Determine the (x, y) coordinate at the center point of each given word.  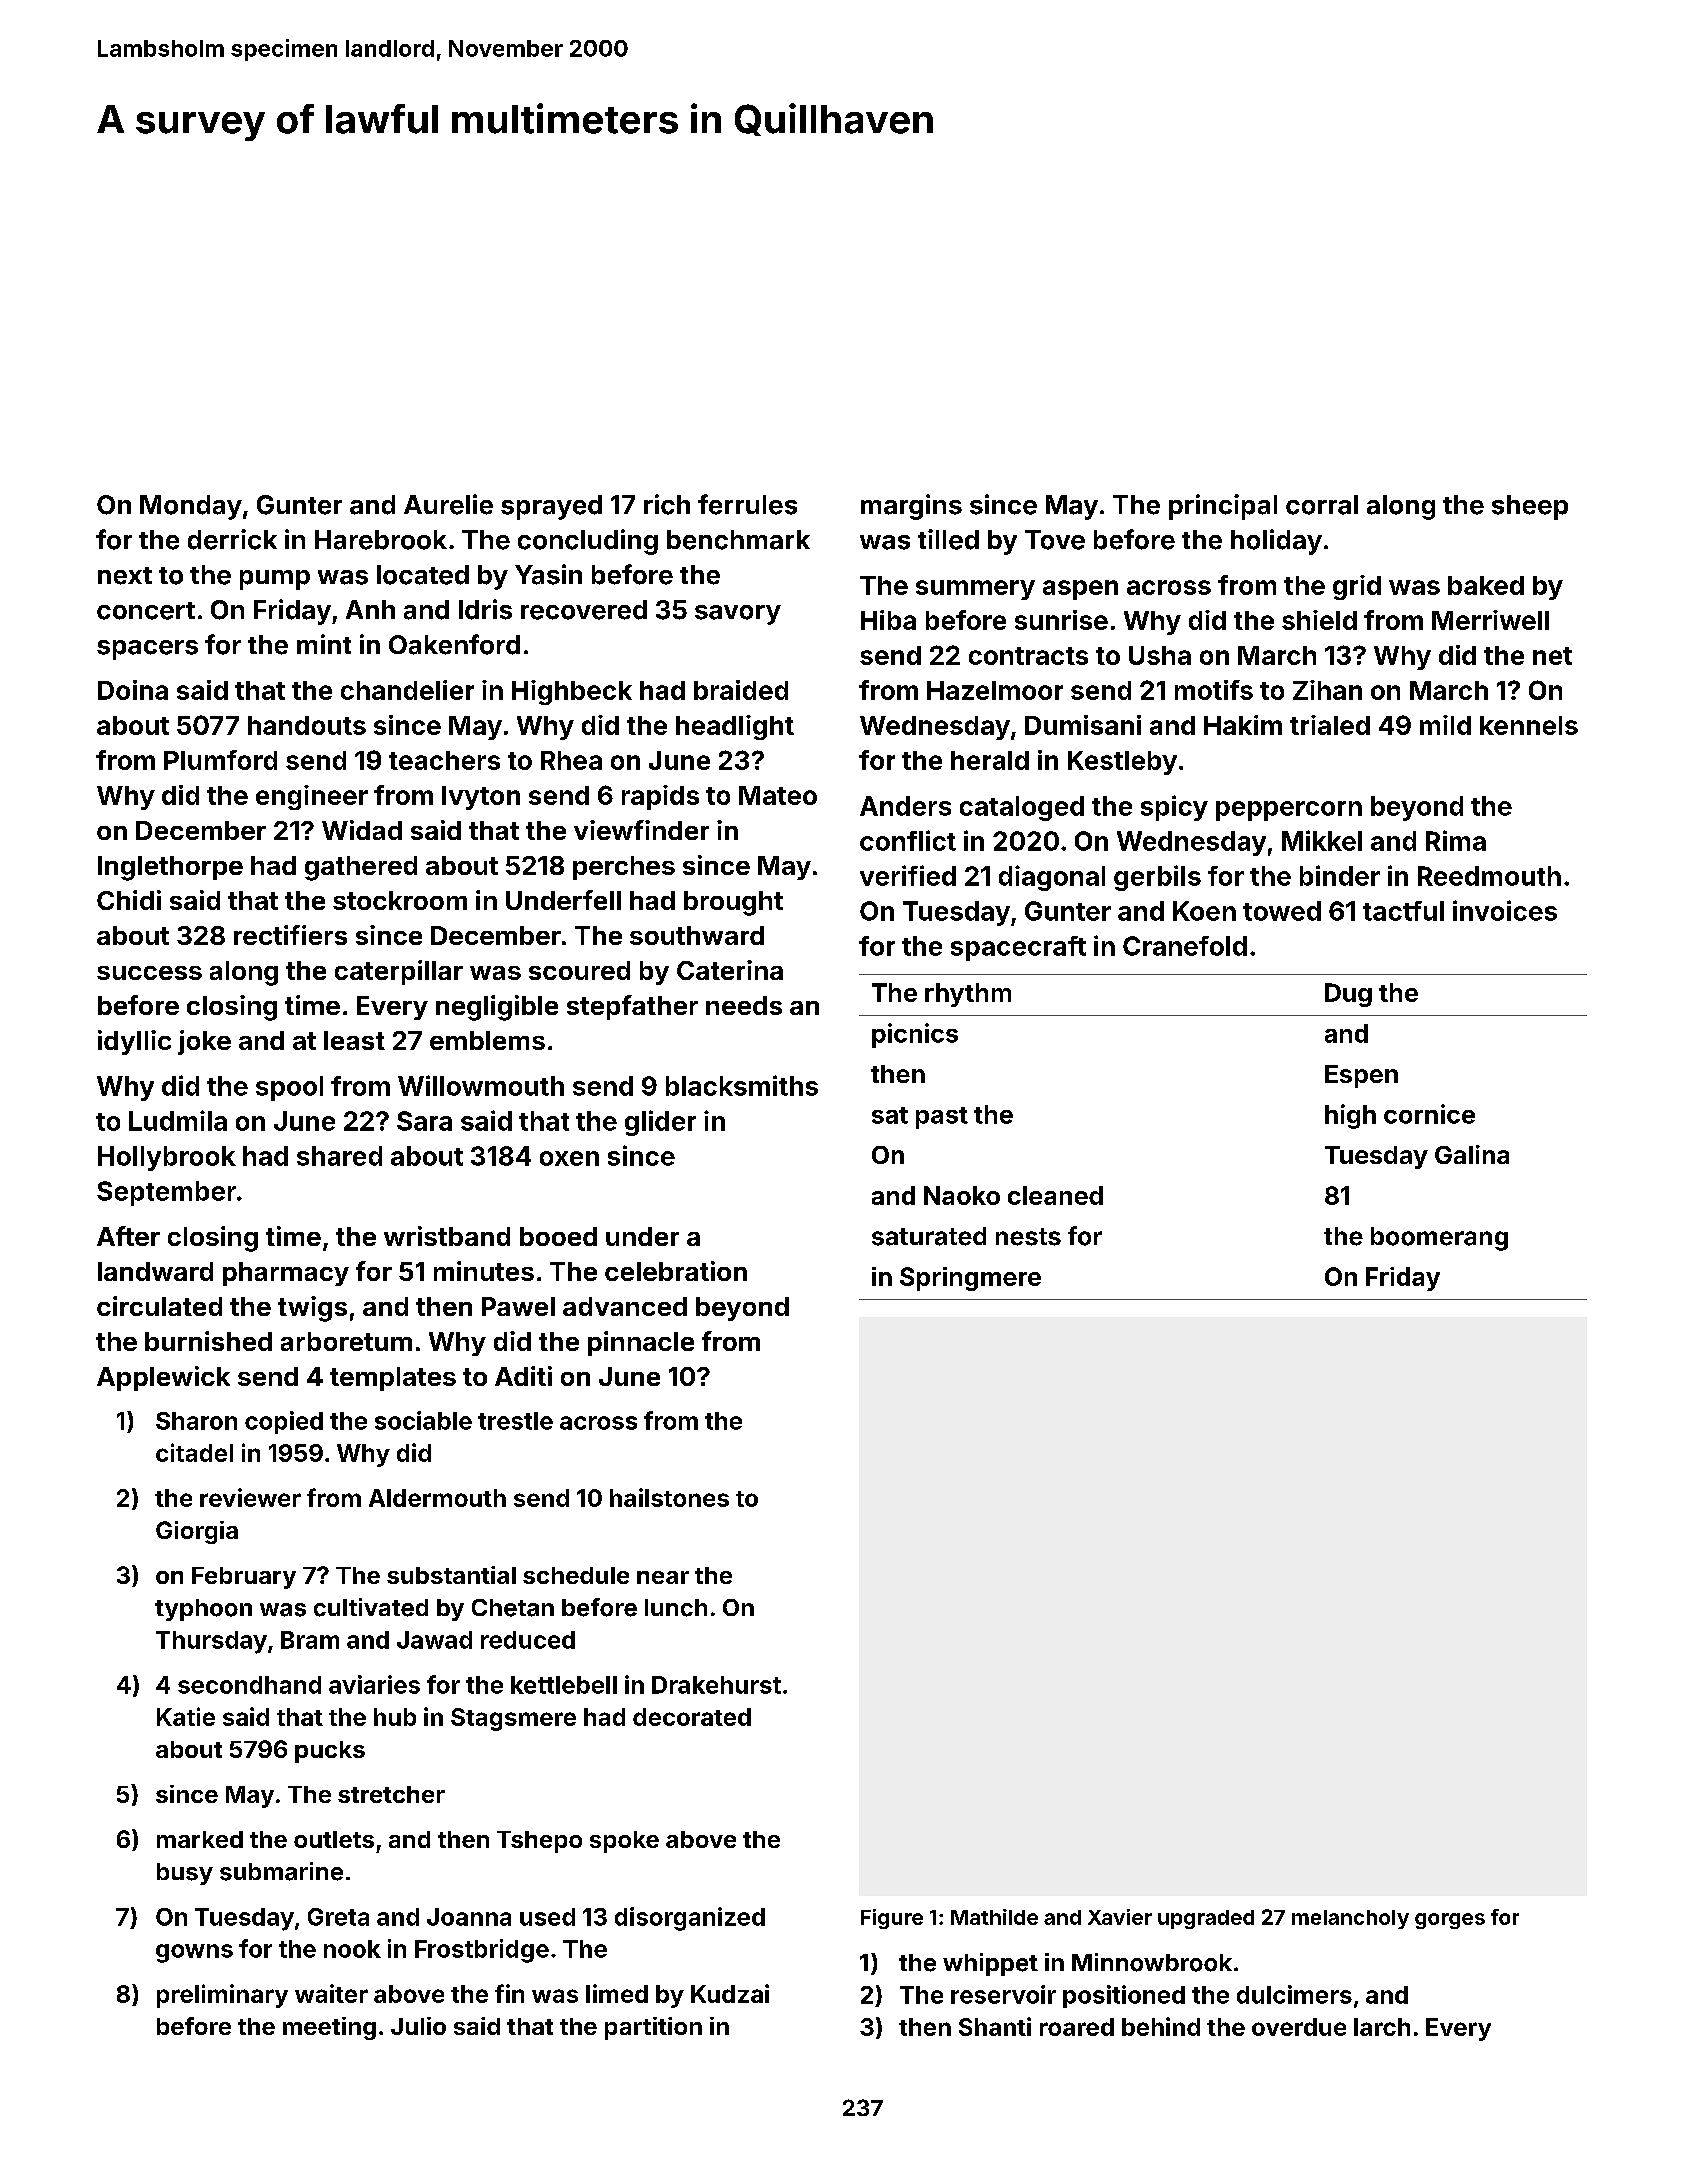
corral (1322, 505)
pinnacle (641, 1343)
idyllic (134, 1042)
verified (908, 875)
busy (185, 1874)
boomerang (1439, 1239)
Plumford (220, 760)
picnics (915, 1035)
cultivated (371, 1607)
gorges (1450, 1921)
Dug (1348, 995)
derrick (232, 539)
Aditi (523, 1376)
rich (667, 504)
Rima (1456, 840)
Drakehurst (716, 1685)
